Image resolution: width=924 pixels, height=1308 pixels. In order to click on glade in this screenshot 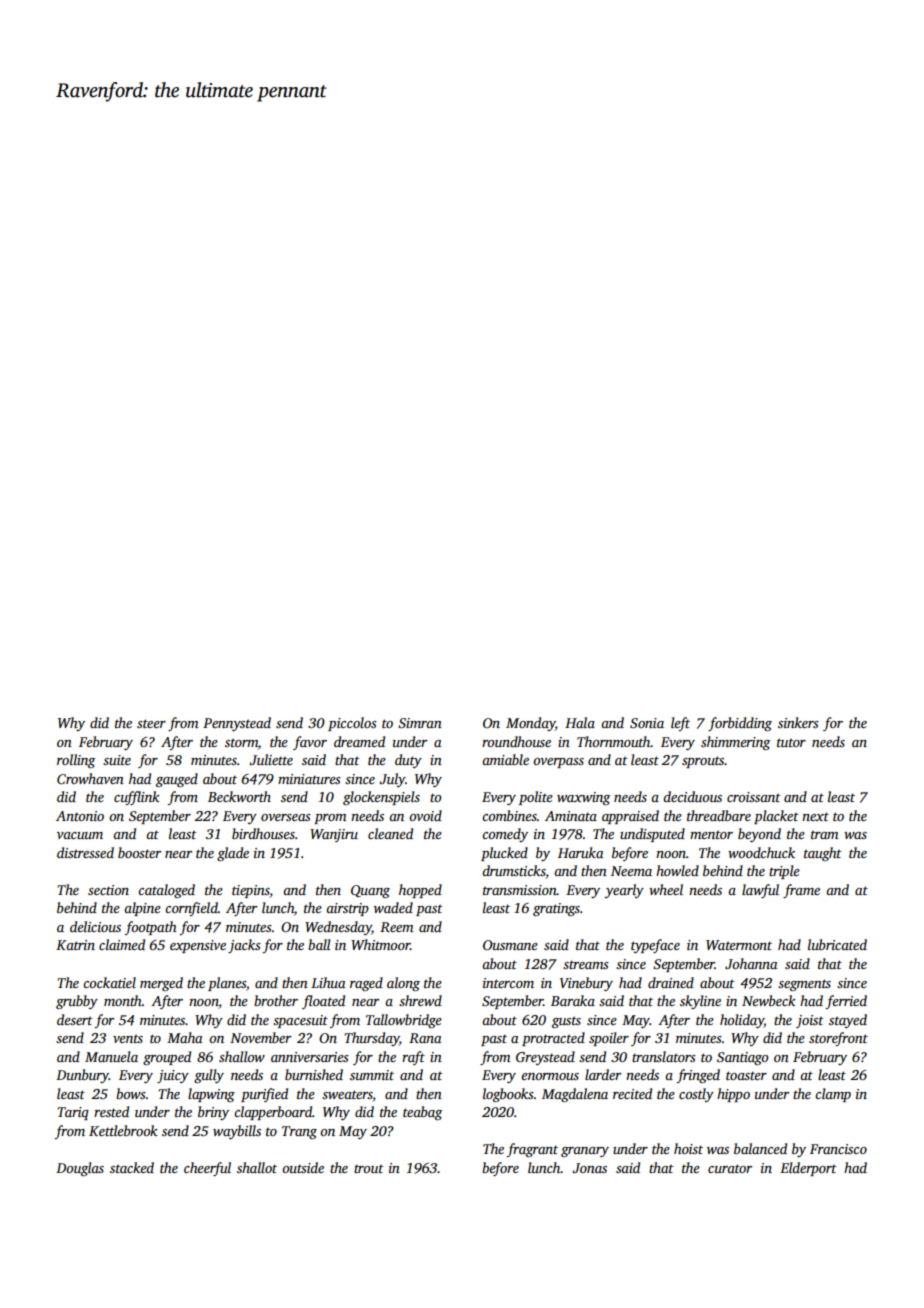, I will do `click(233, 854)`.
